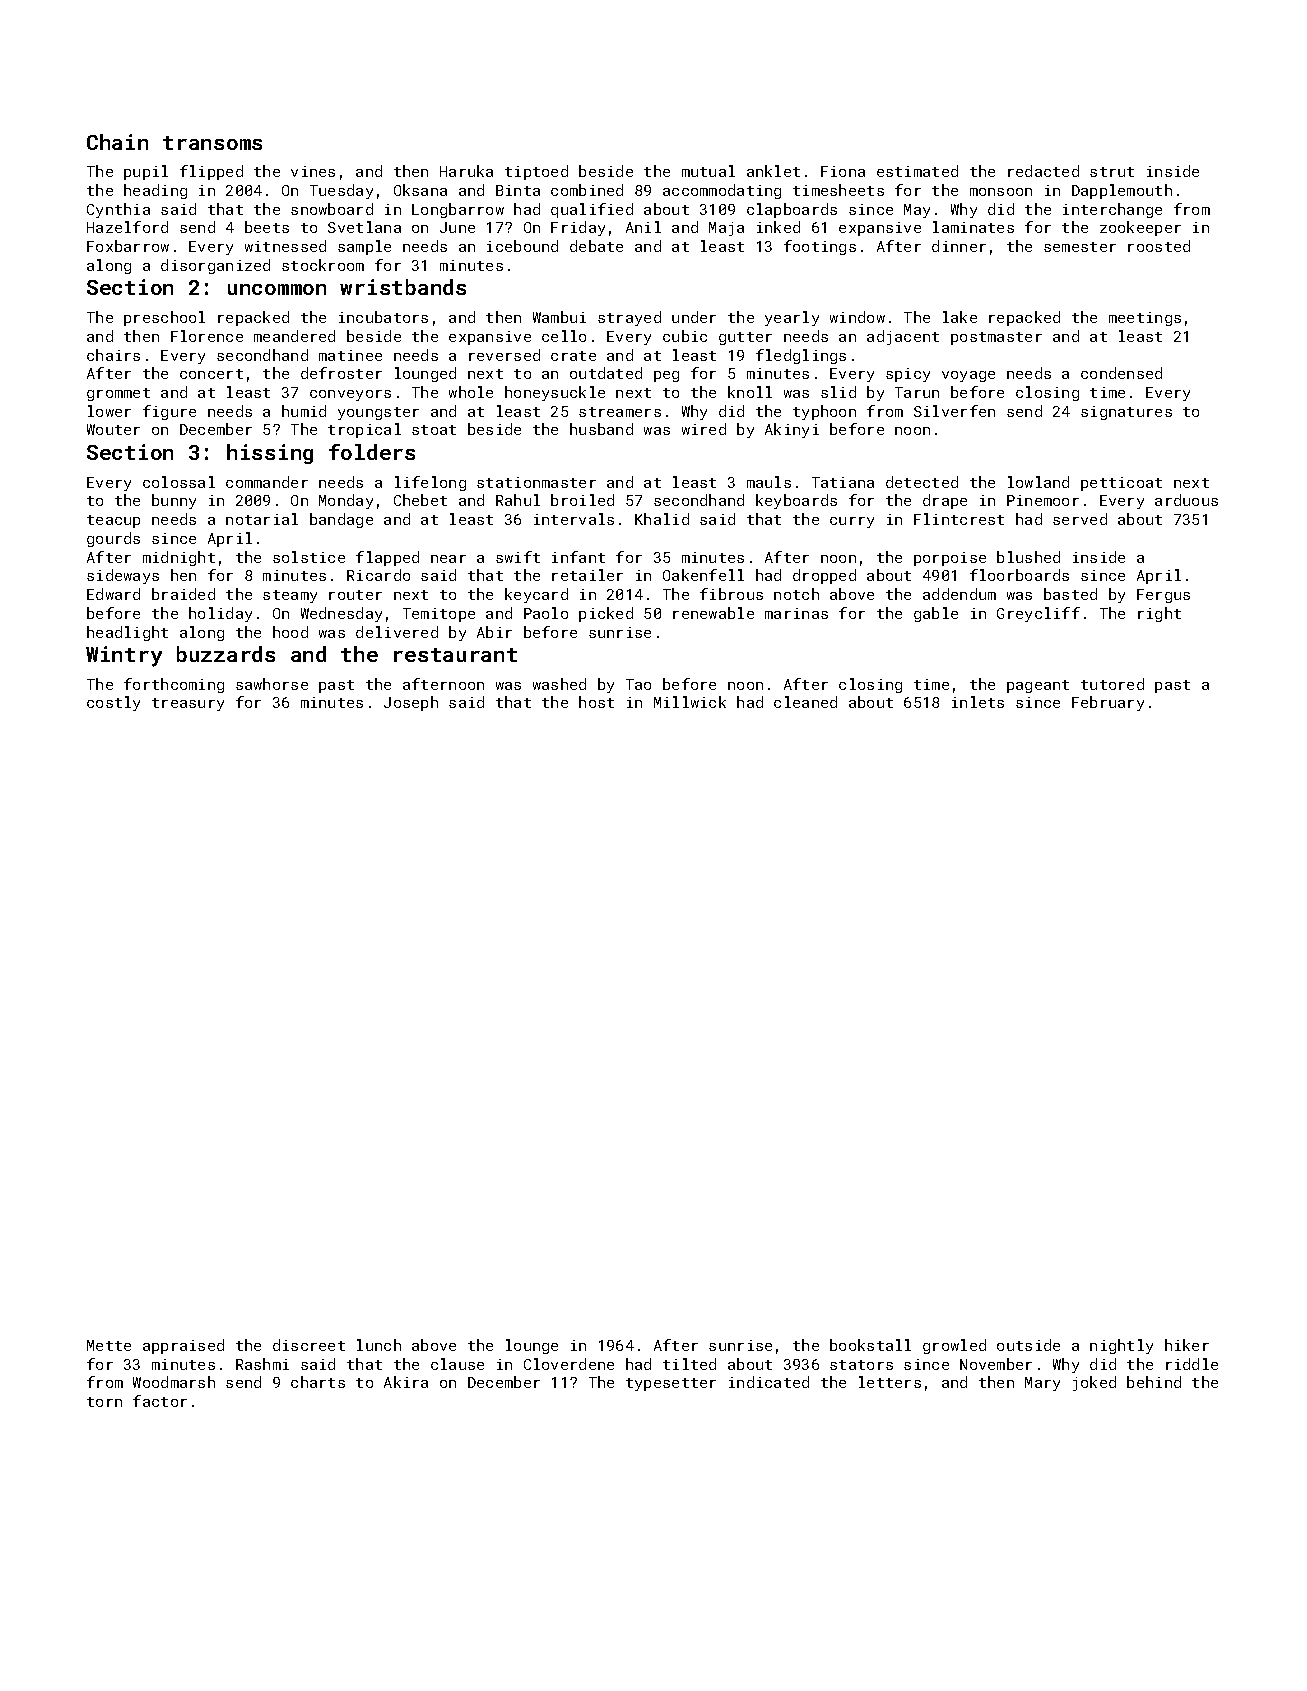 The image size is (1307, 1691). I want to click on inlets, so click(978, 702).
